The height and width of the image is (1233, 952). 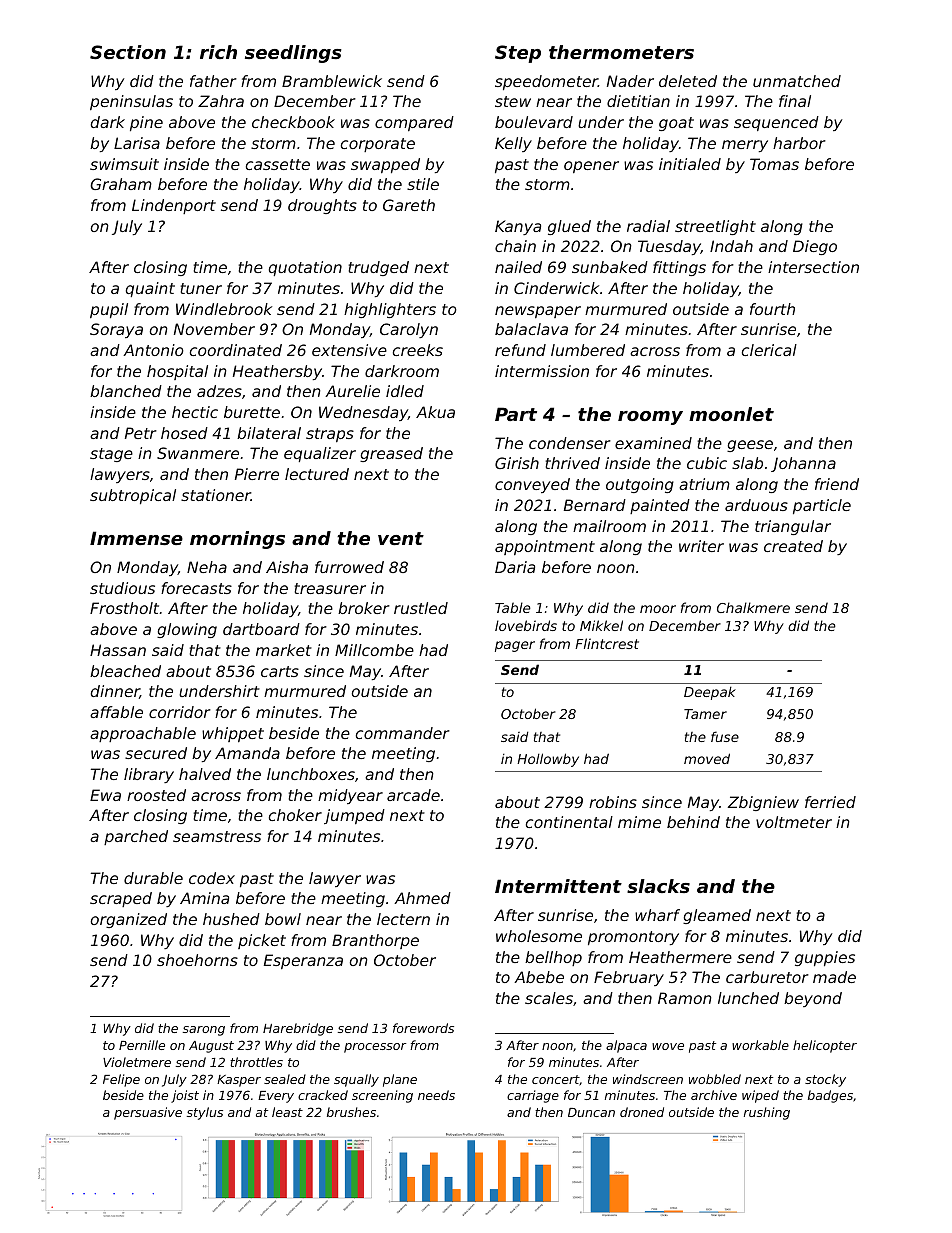 What do you see at coordinates (518, 54) in the image?
I see `Step` at bounding box center [518, 54].
